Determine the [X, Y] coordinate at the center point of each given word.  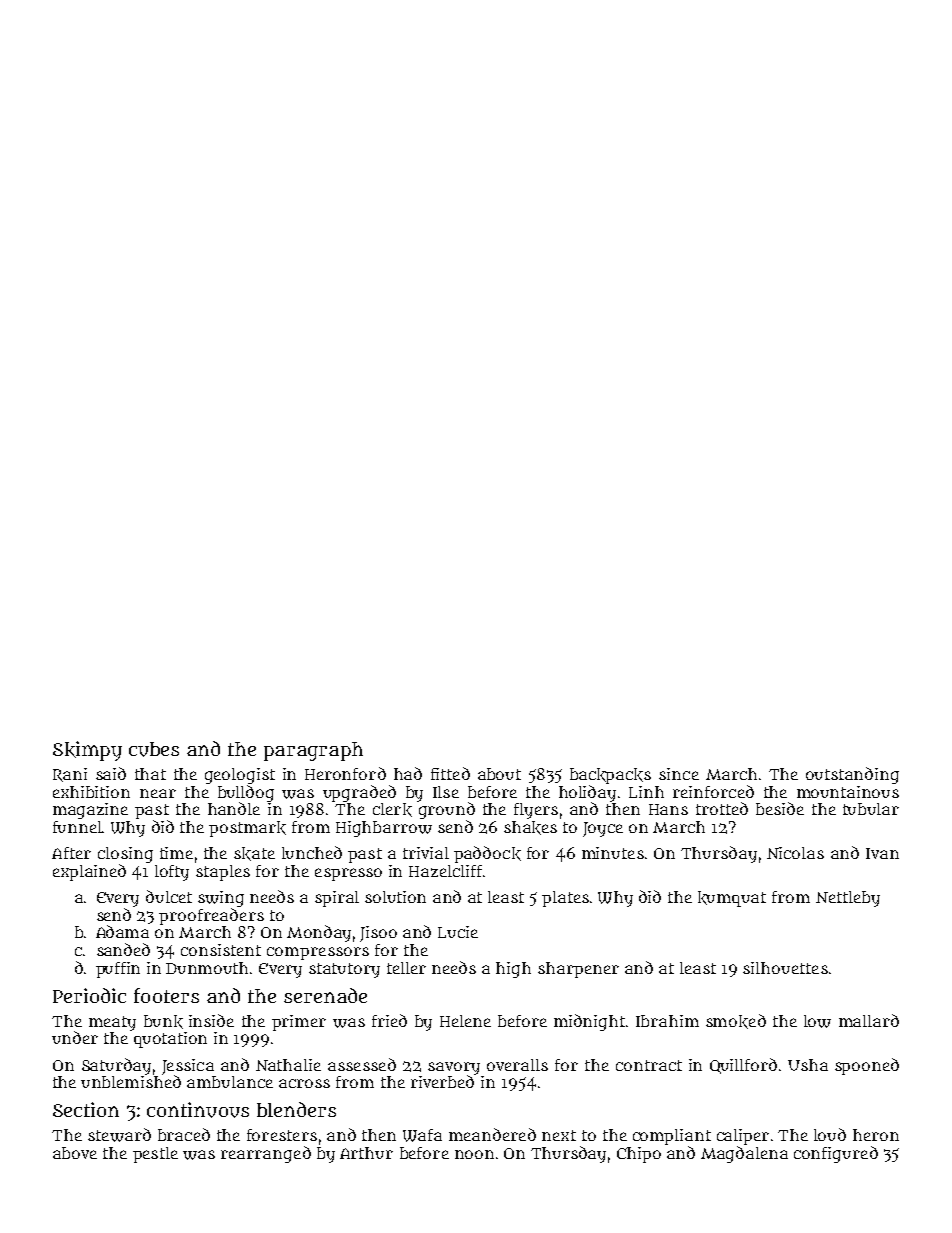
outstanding [852, 775]
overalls [517, 1065]
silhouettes [785, 968]
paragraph [313, 751]
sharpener [578, 970]
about [499, 774]
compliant [672, 1137]
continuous [198, 1110]
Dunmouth [207, 968]
